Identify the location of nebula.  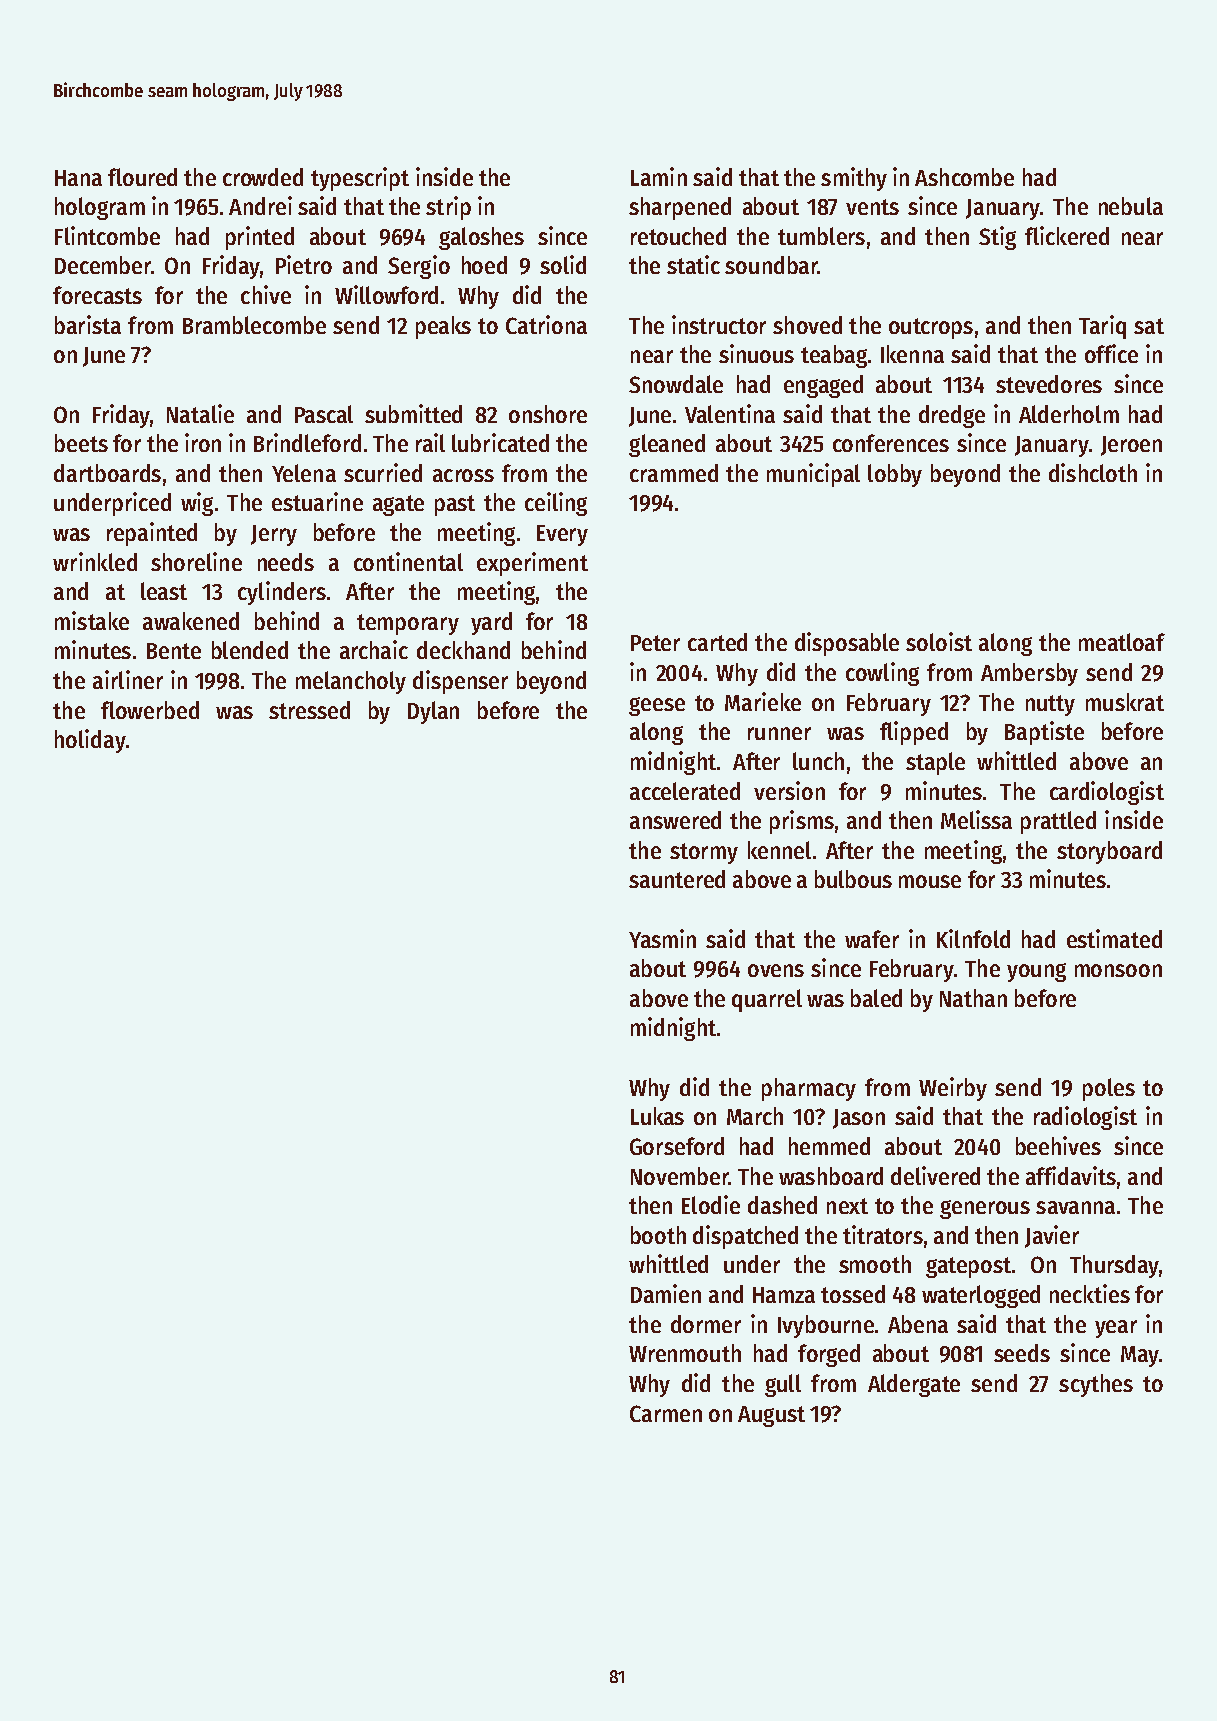
(1131, 206).
